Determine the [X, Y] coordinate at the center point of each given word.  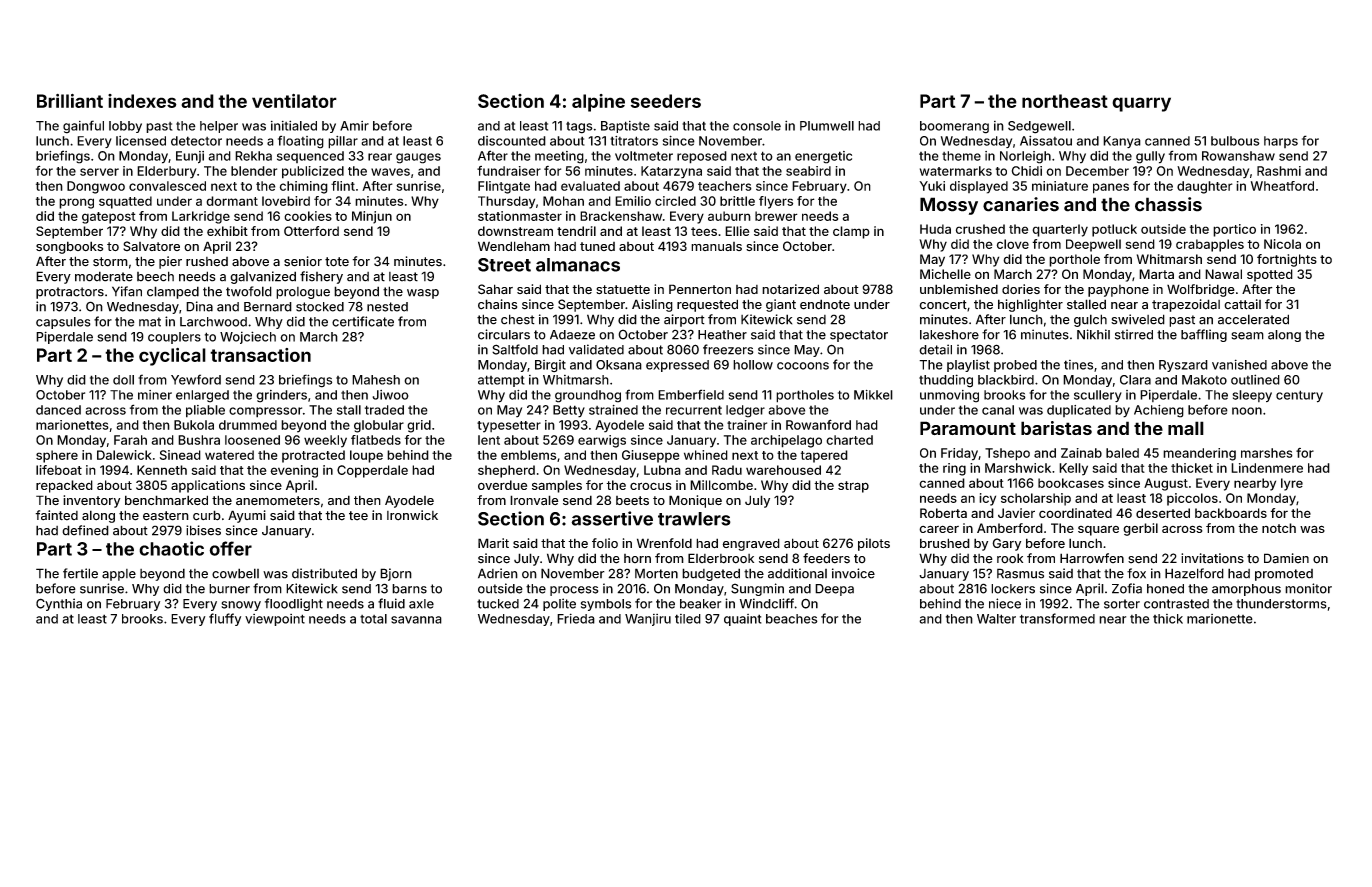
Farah [130, 440]
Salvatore [151, 246]
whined [706, 455]
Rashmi [1279, 171]
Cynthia [59, 604]
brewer [776, 216]
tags [579, 128]
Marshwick [1018, 468]
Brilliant [70, 101]
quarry [1141, 104]
